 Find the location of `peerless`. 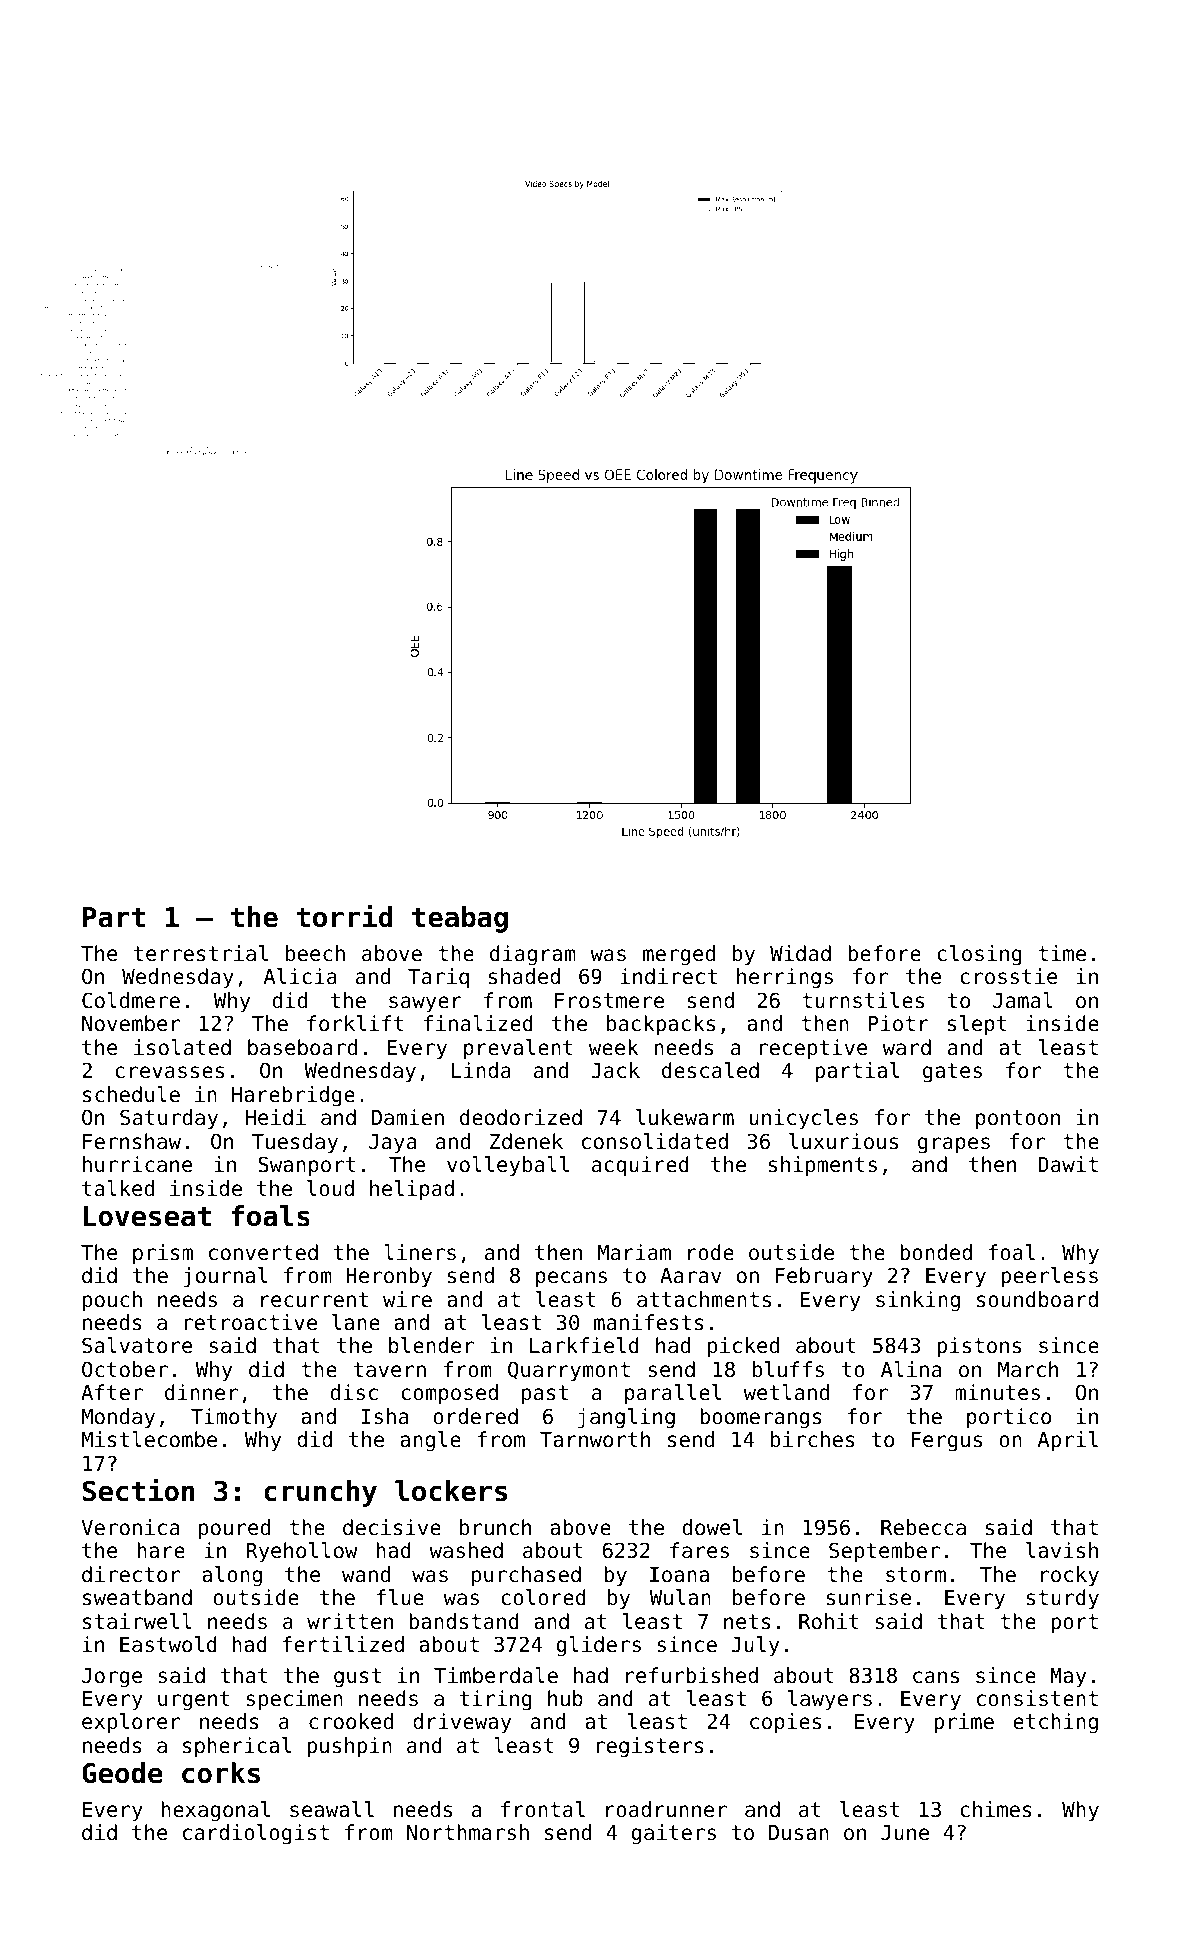

peerless is located at coordinates (1049, 1277).
